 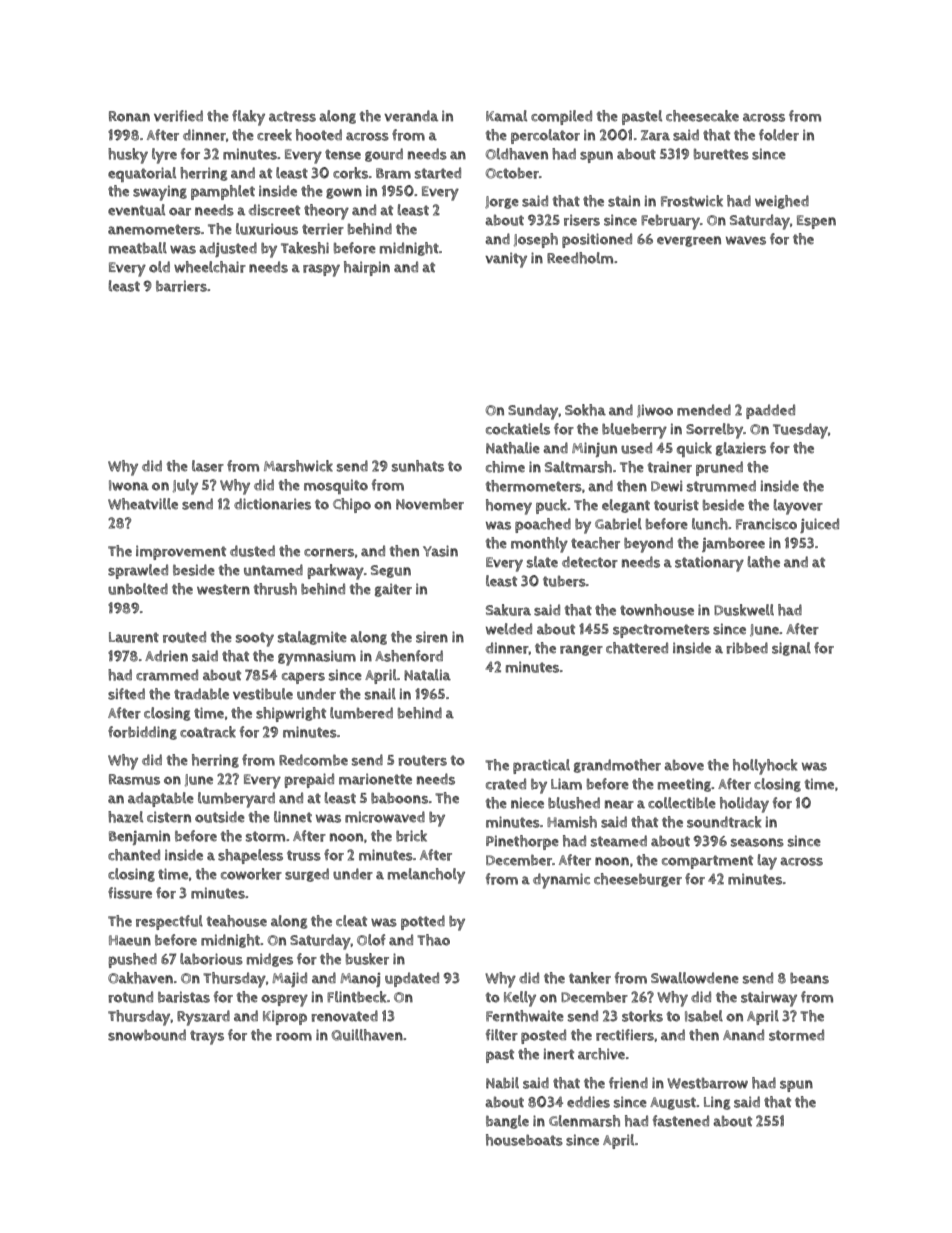 I want to click on layover, so click(x=798, y=507).
